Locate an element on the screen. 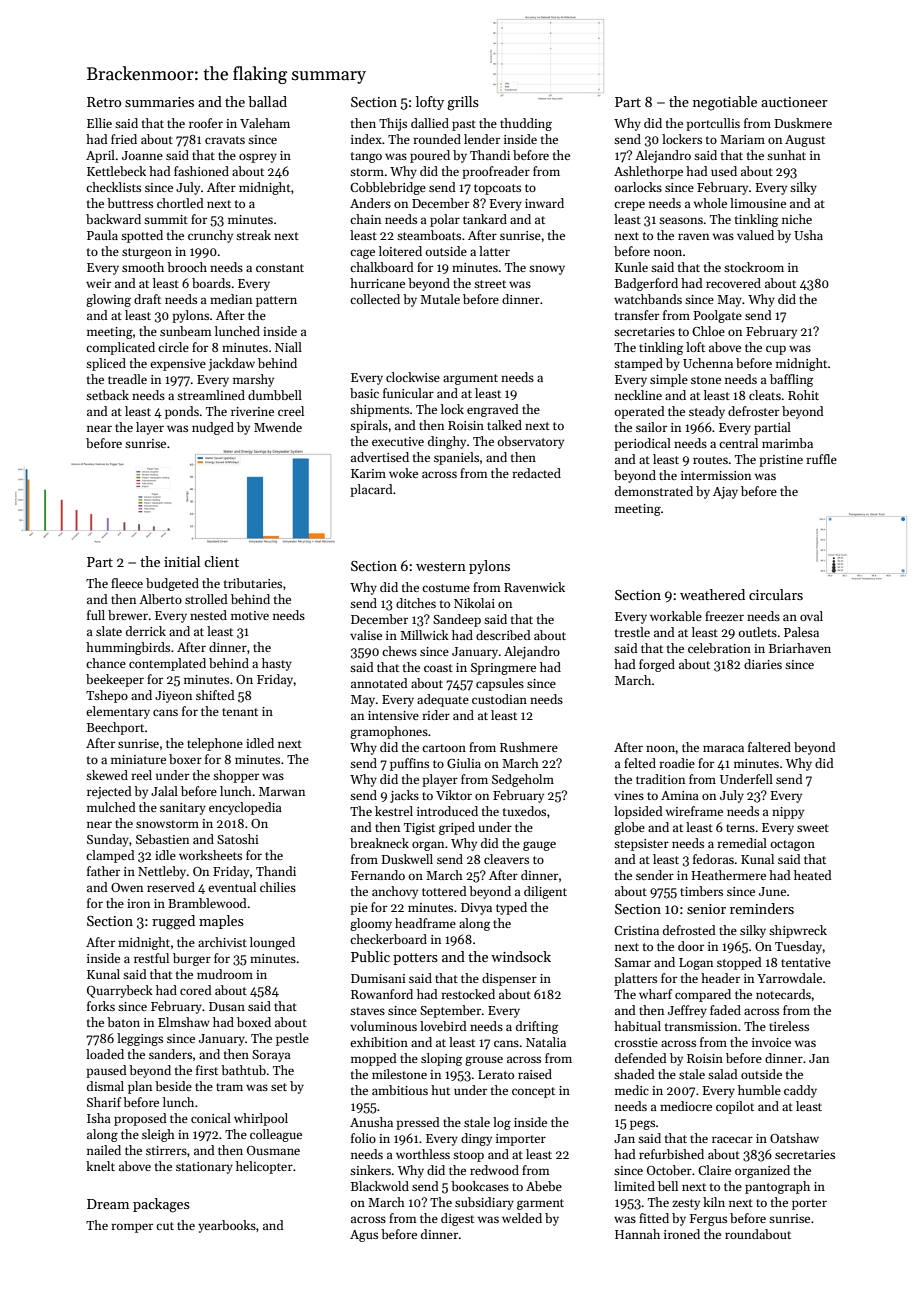  Jiyeon is located at coordinates (173, 697).
